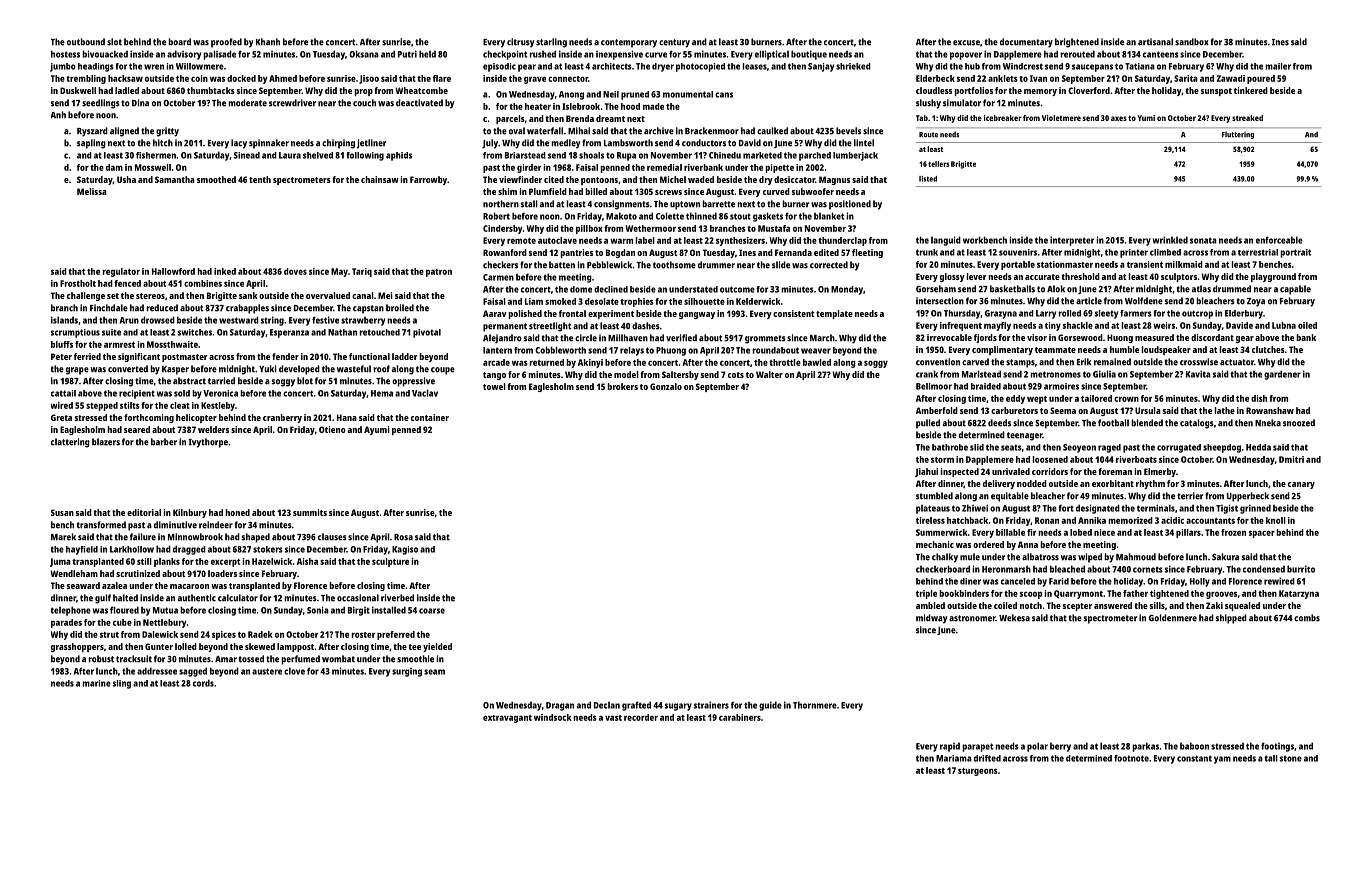  What do you see at coordinates (769, 374) in the screenshot?
I see `Walter` at bounding box center [769, 374].
